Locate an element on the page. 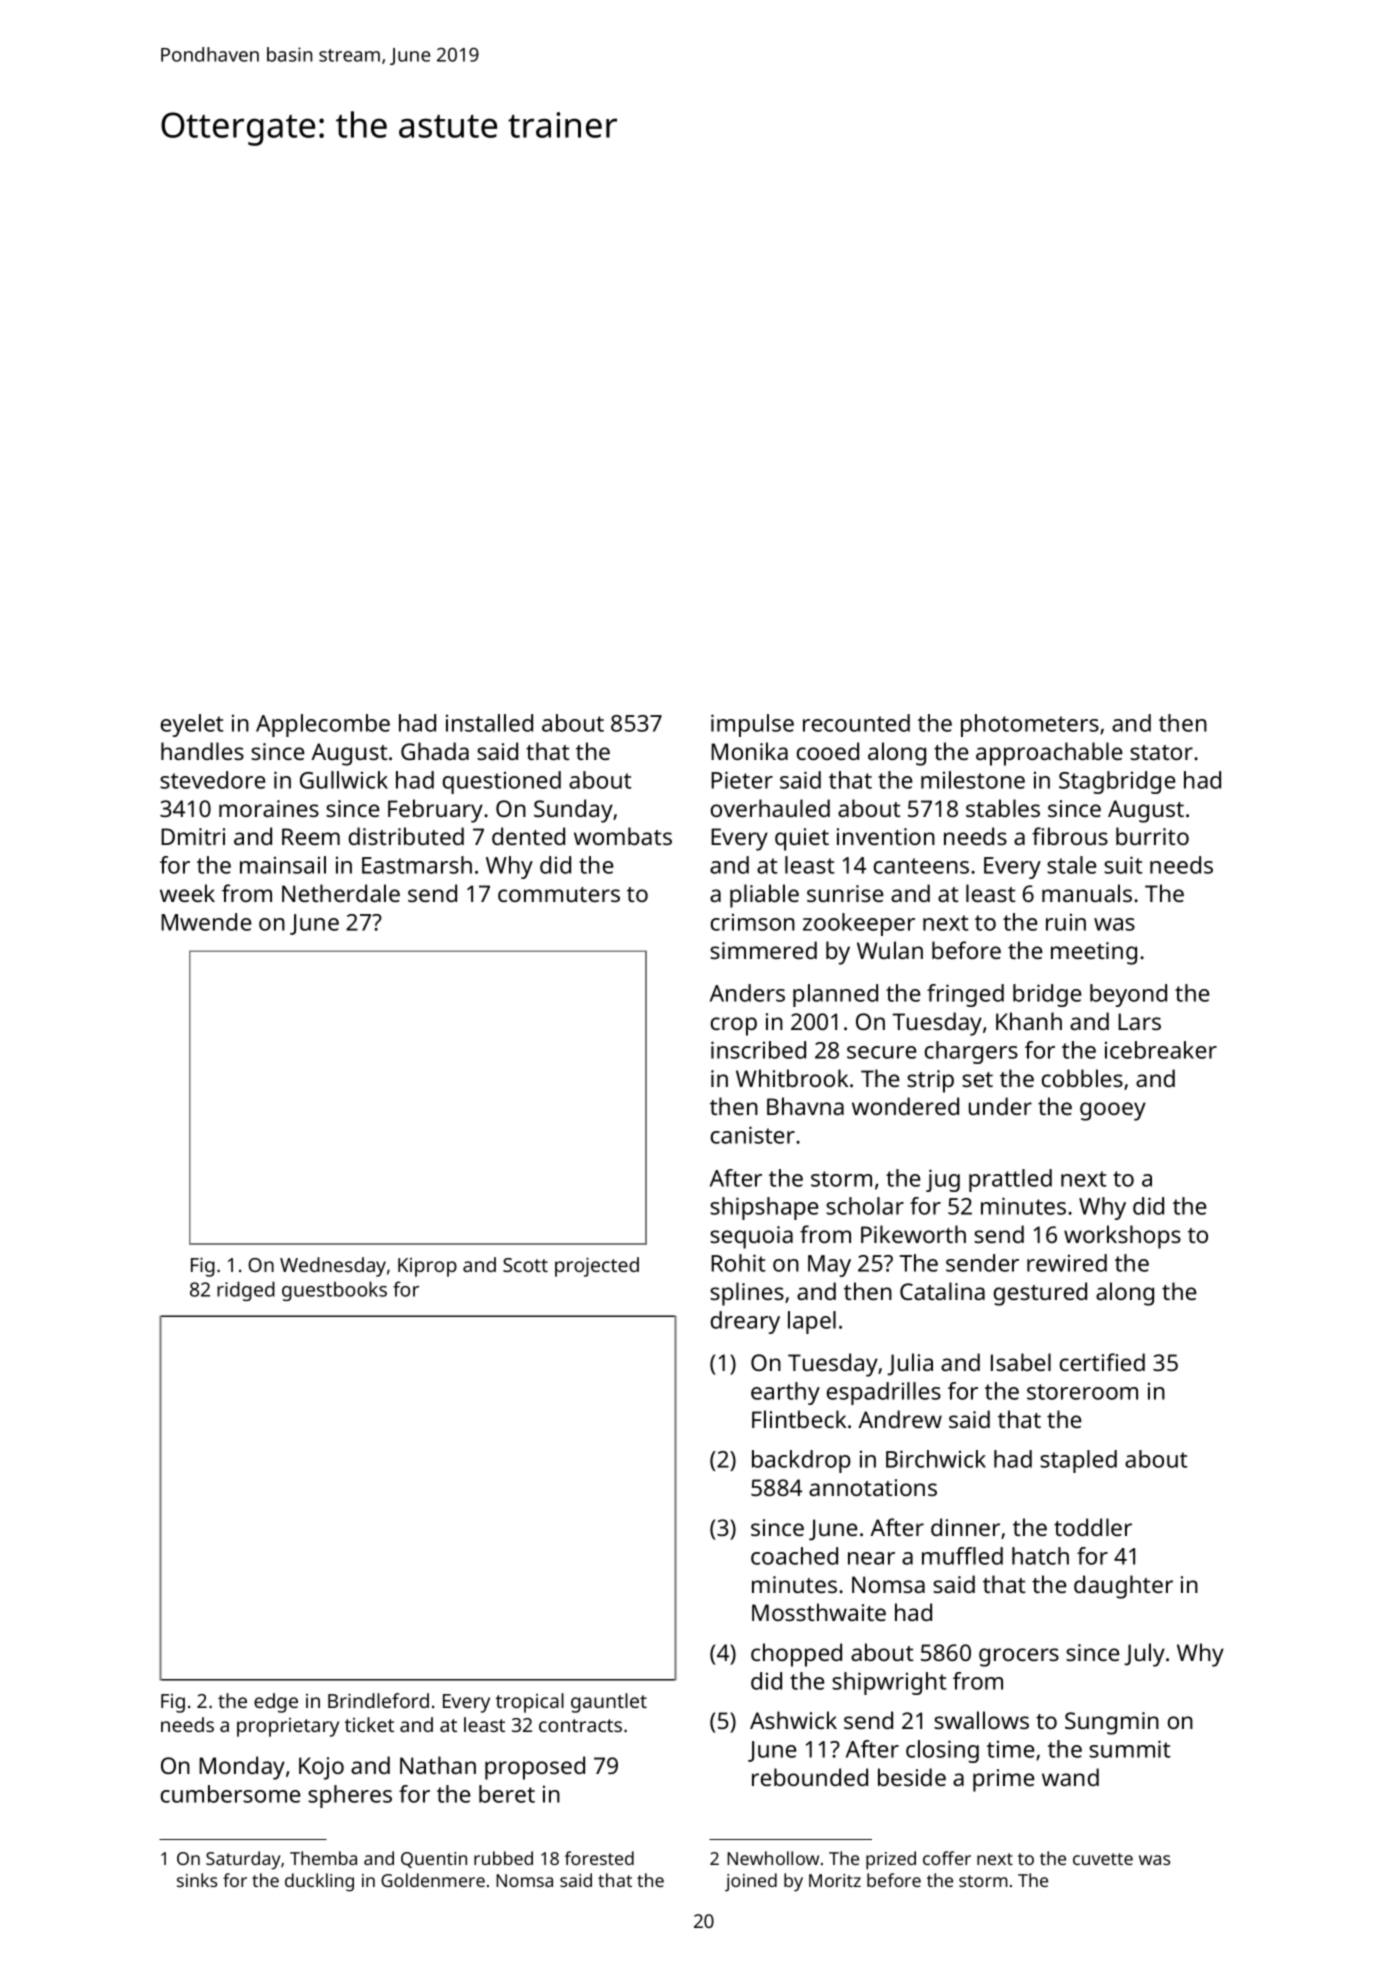 Image resolution: width=1386 pixels, height=1969 pixels. stator is located at coordinates (1161, 752).
